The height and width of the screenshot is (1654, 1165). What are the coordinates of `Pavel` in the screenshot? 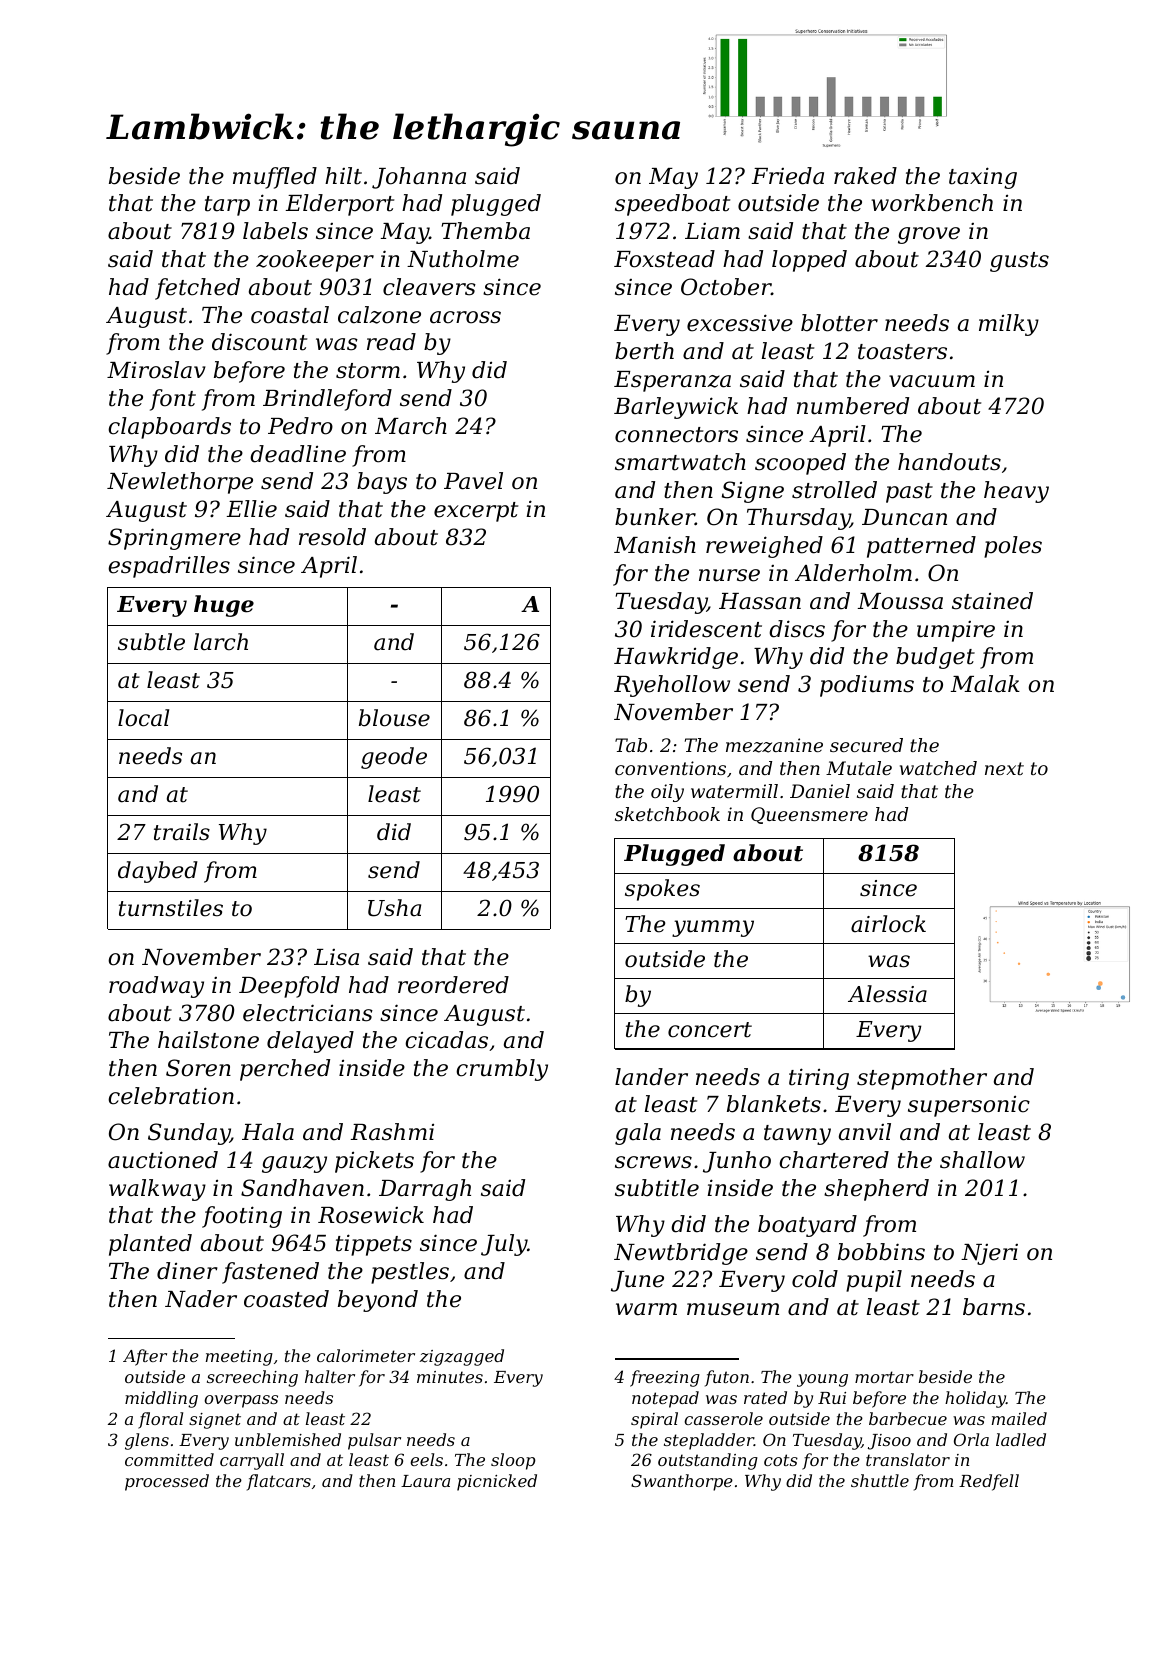 It's located at (473, 481).
